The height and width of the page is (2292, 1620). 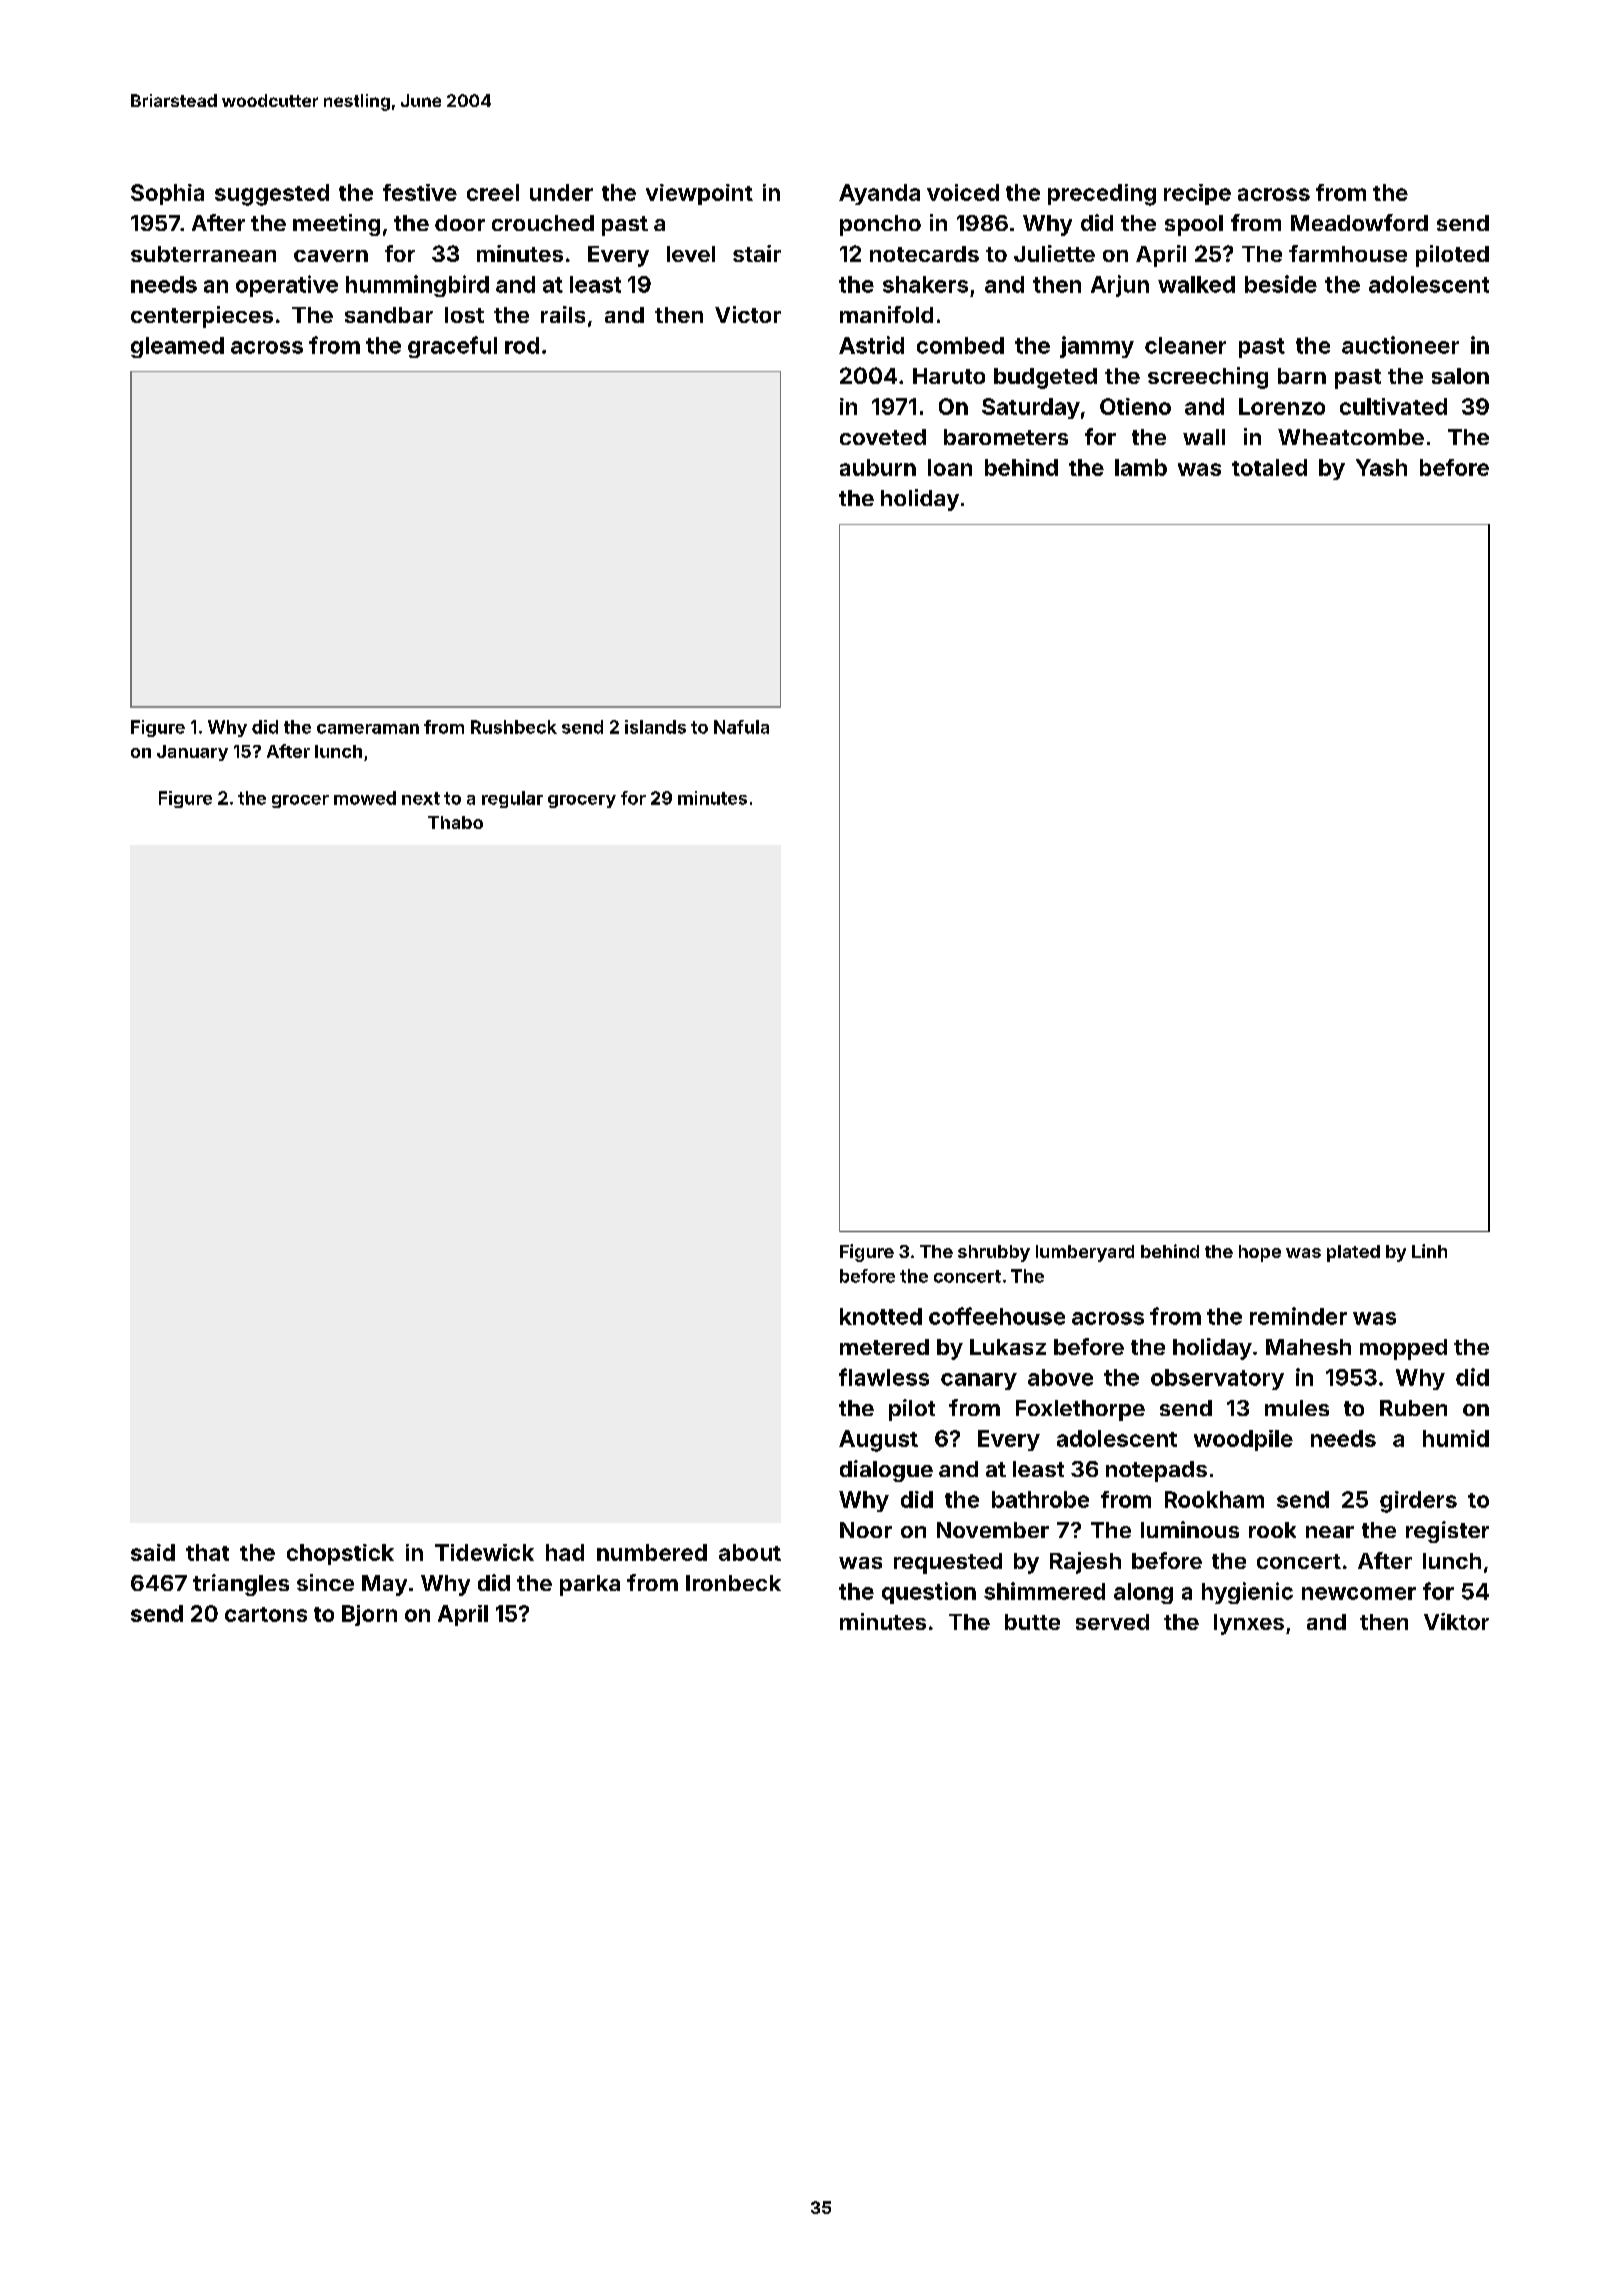 I want to click on totaled, so click(x=1269, y=467).
